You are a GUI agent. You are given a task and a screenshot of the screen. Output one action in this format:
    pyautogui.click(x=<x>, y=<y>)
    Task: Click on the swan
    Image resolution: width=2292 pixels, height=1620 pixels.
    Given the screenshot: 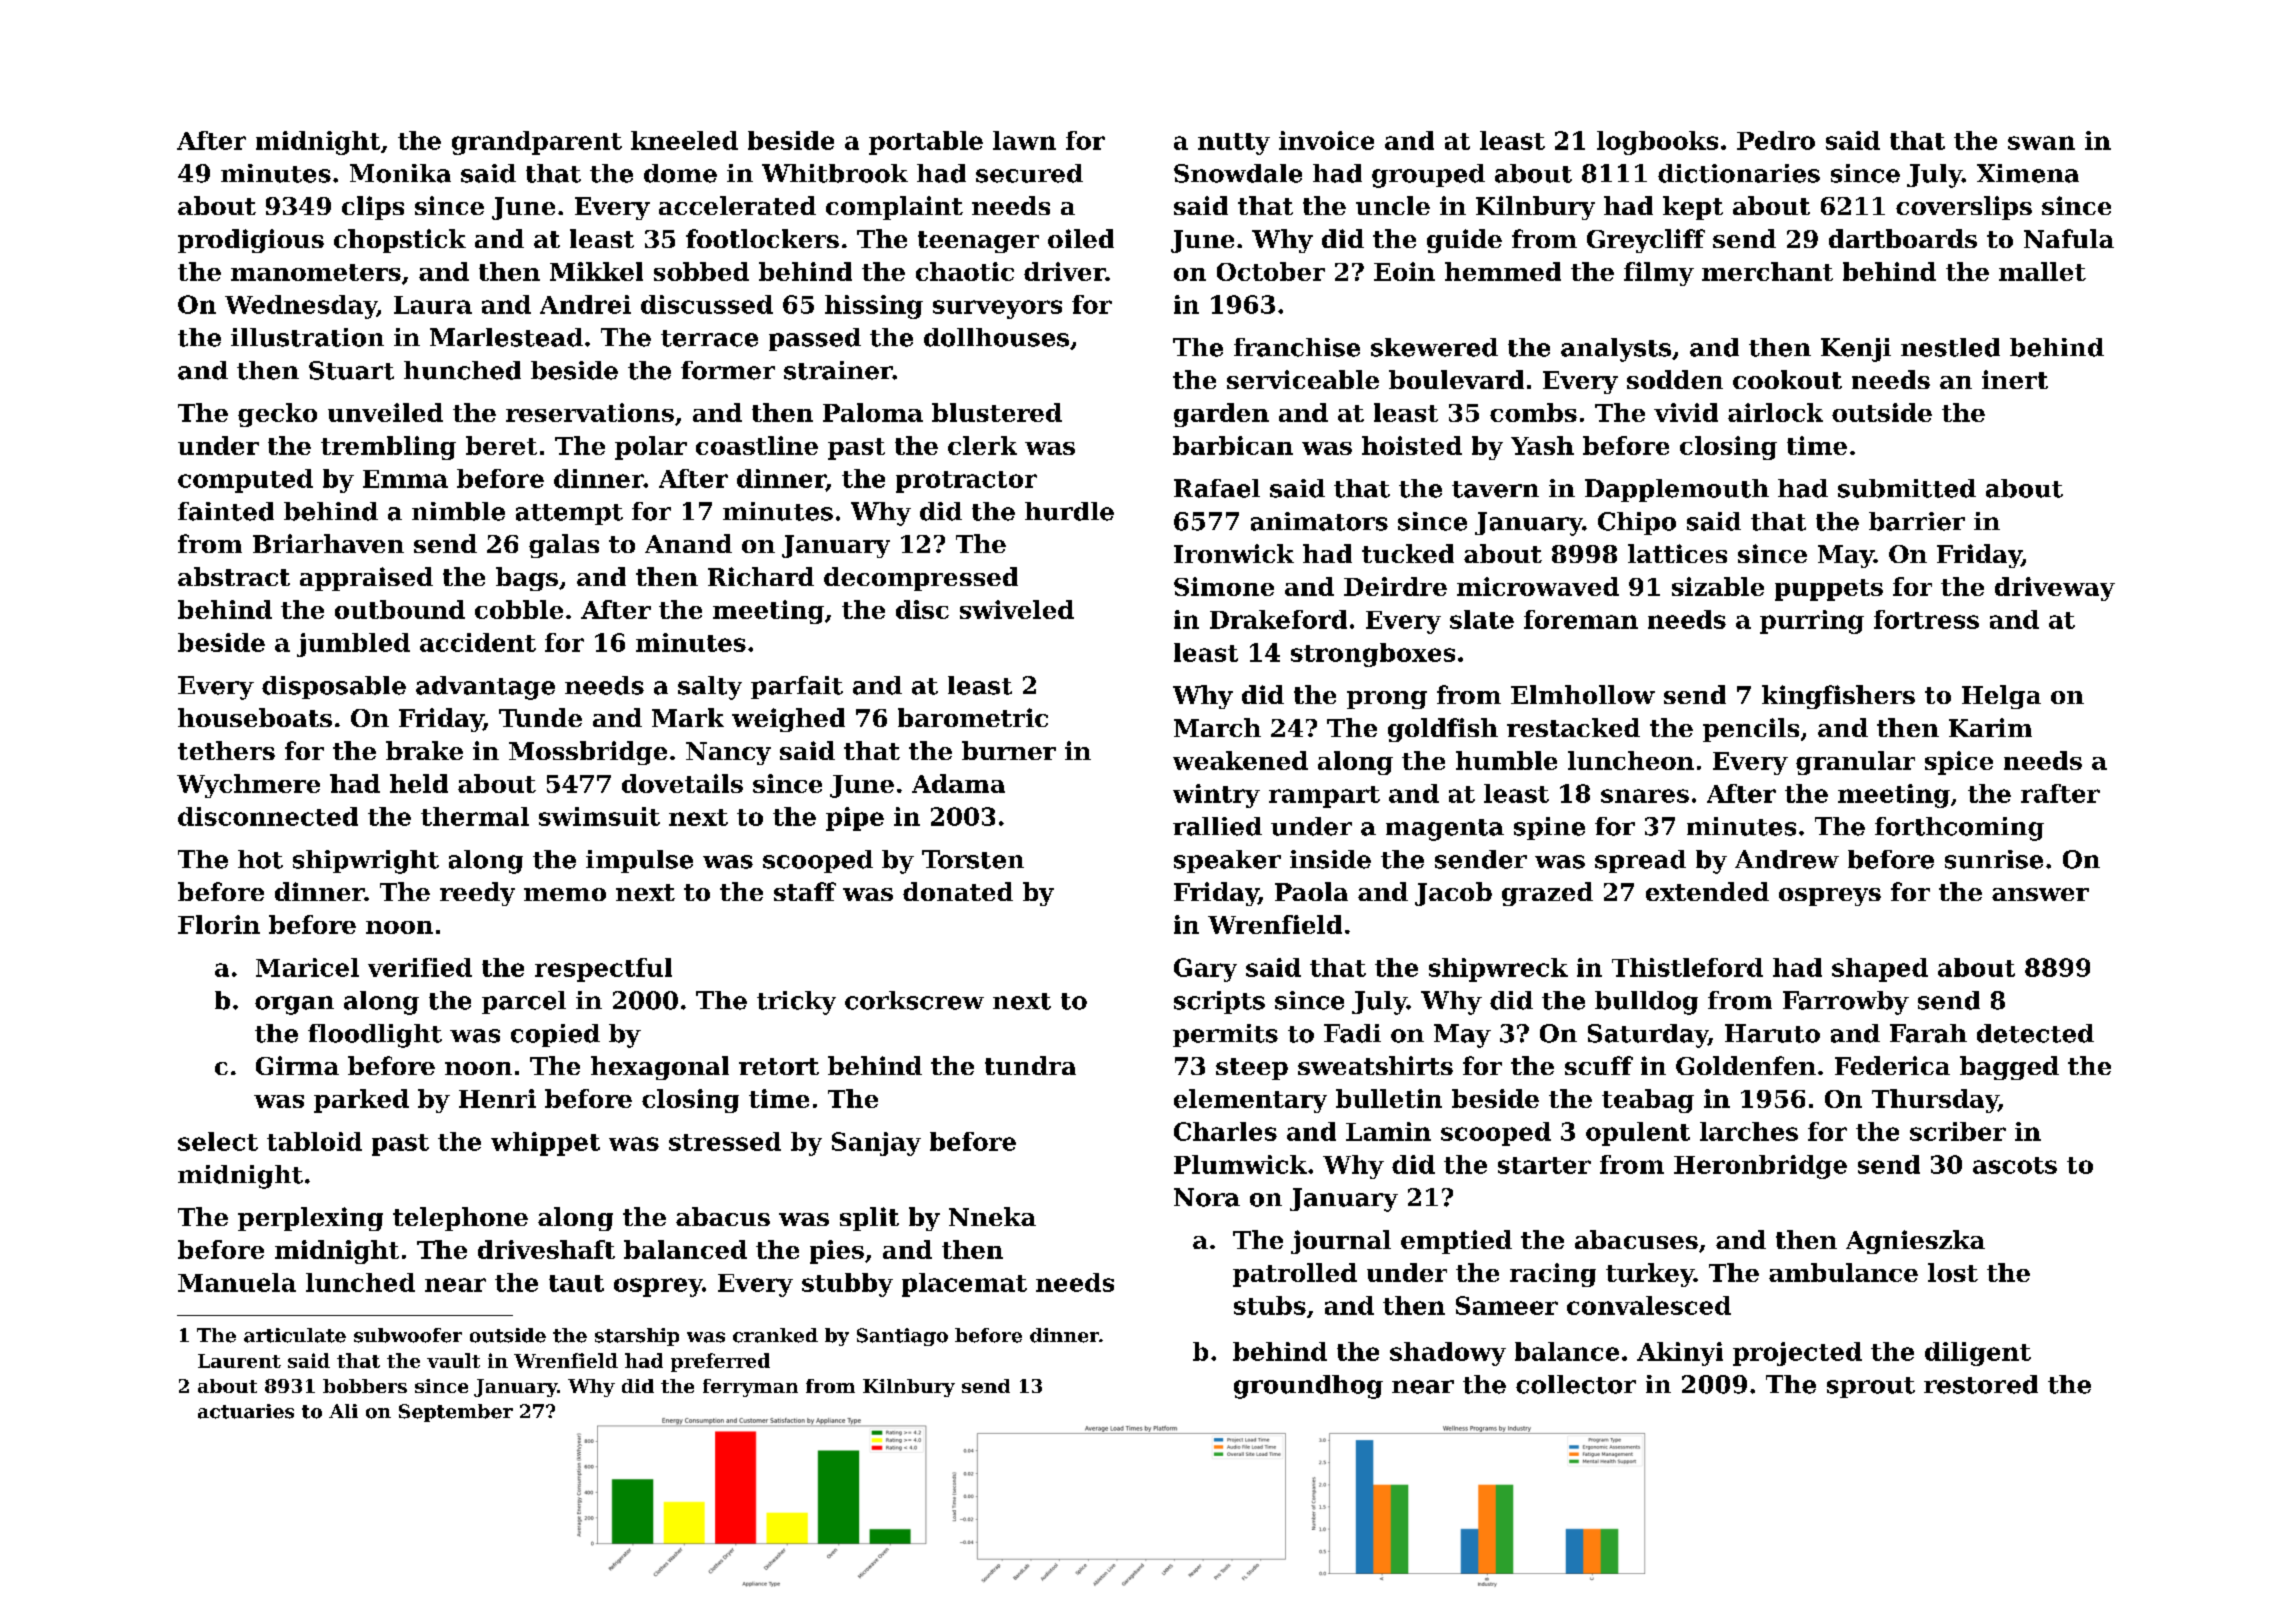 What is the action you would take?
    pyautogui.click(x=2041, y=143)
